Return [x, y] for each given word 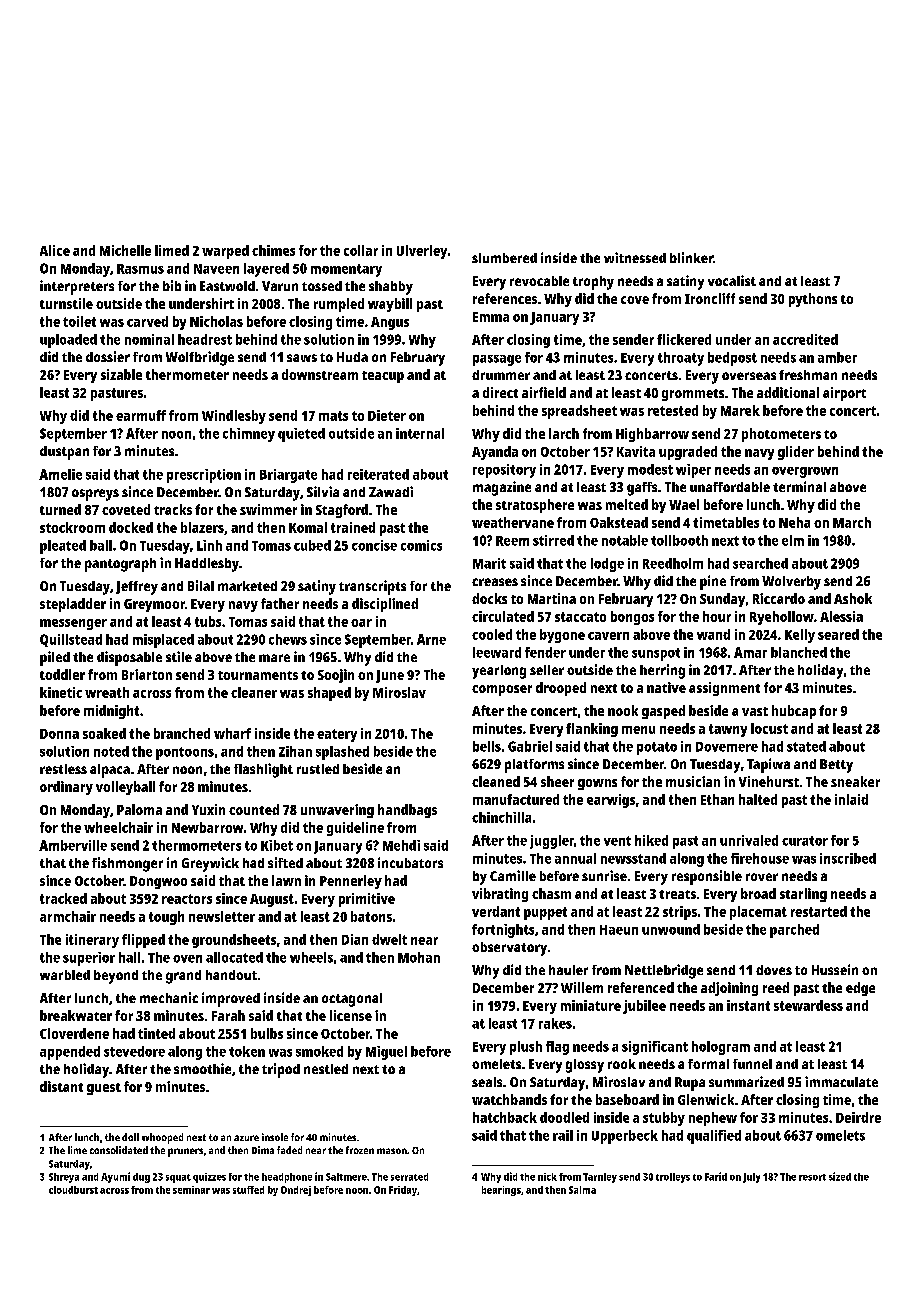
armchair [68, 916]
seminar [191, 1190]
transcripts [372, 587]
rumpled [339, 305]
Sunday [722, 600]
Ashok [853, 598]
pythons [813, 300]
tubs [208, 621]
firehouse [760, 858]
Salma [582, 1190]
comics [421, 545]
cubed [312, 545]
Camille [513, 875]
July [751, 1178]
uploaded [68, 341]
